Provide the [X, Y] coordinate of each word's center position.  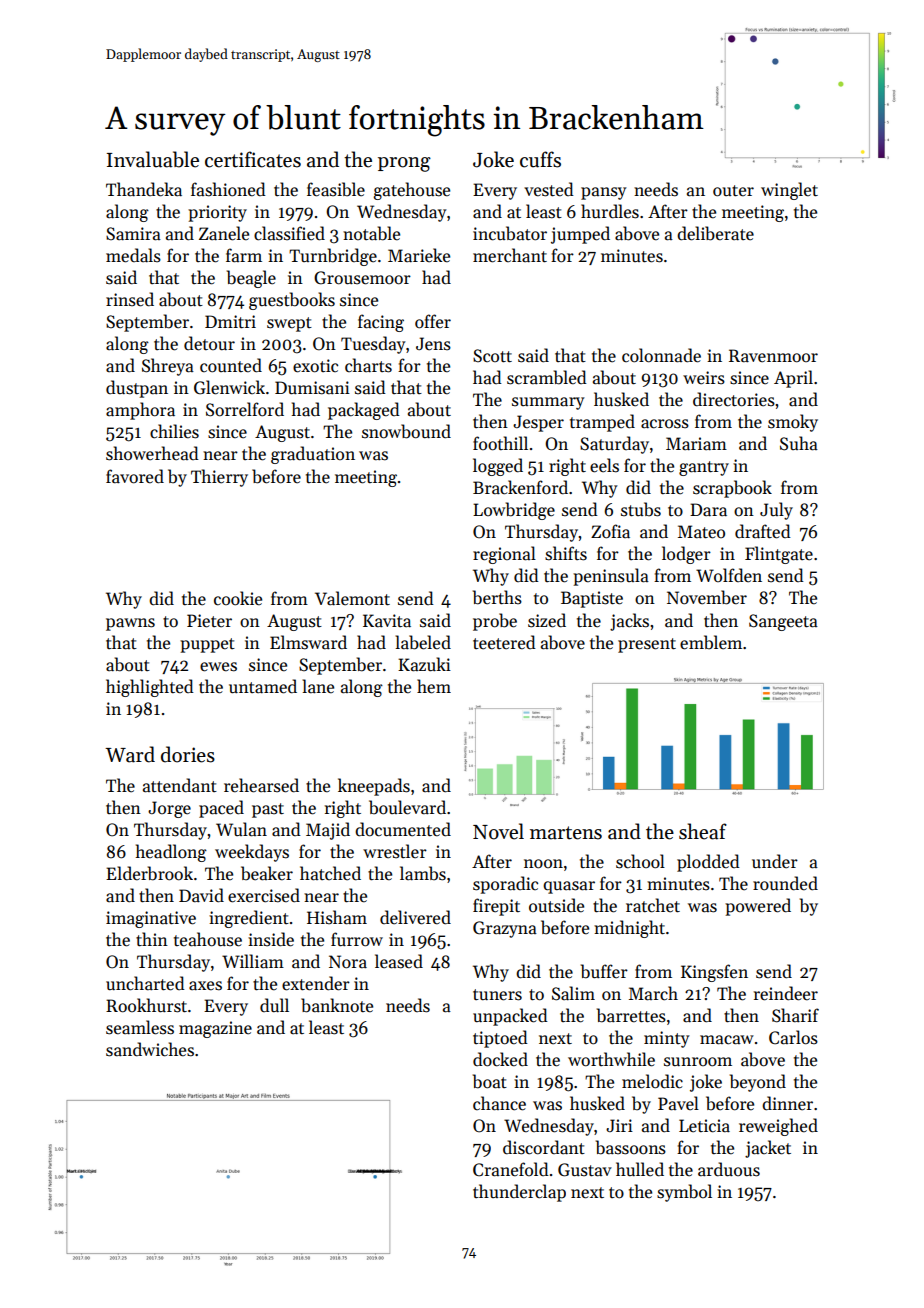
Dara [708, 509]
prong [404, 164]
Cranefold [511, 1169]
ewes [218, 667]
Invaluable [153, 159]
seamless [140, 1027]
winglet [789, 191]
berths [497, 597]
